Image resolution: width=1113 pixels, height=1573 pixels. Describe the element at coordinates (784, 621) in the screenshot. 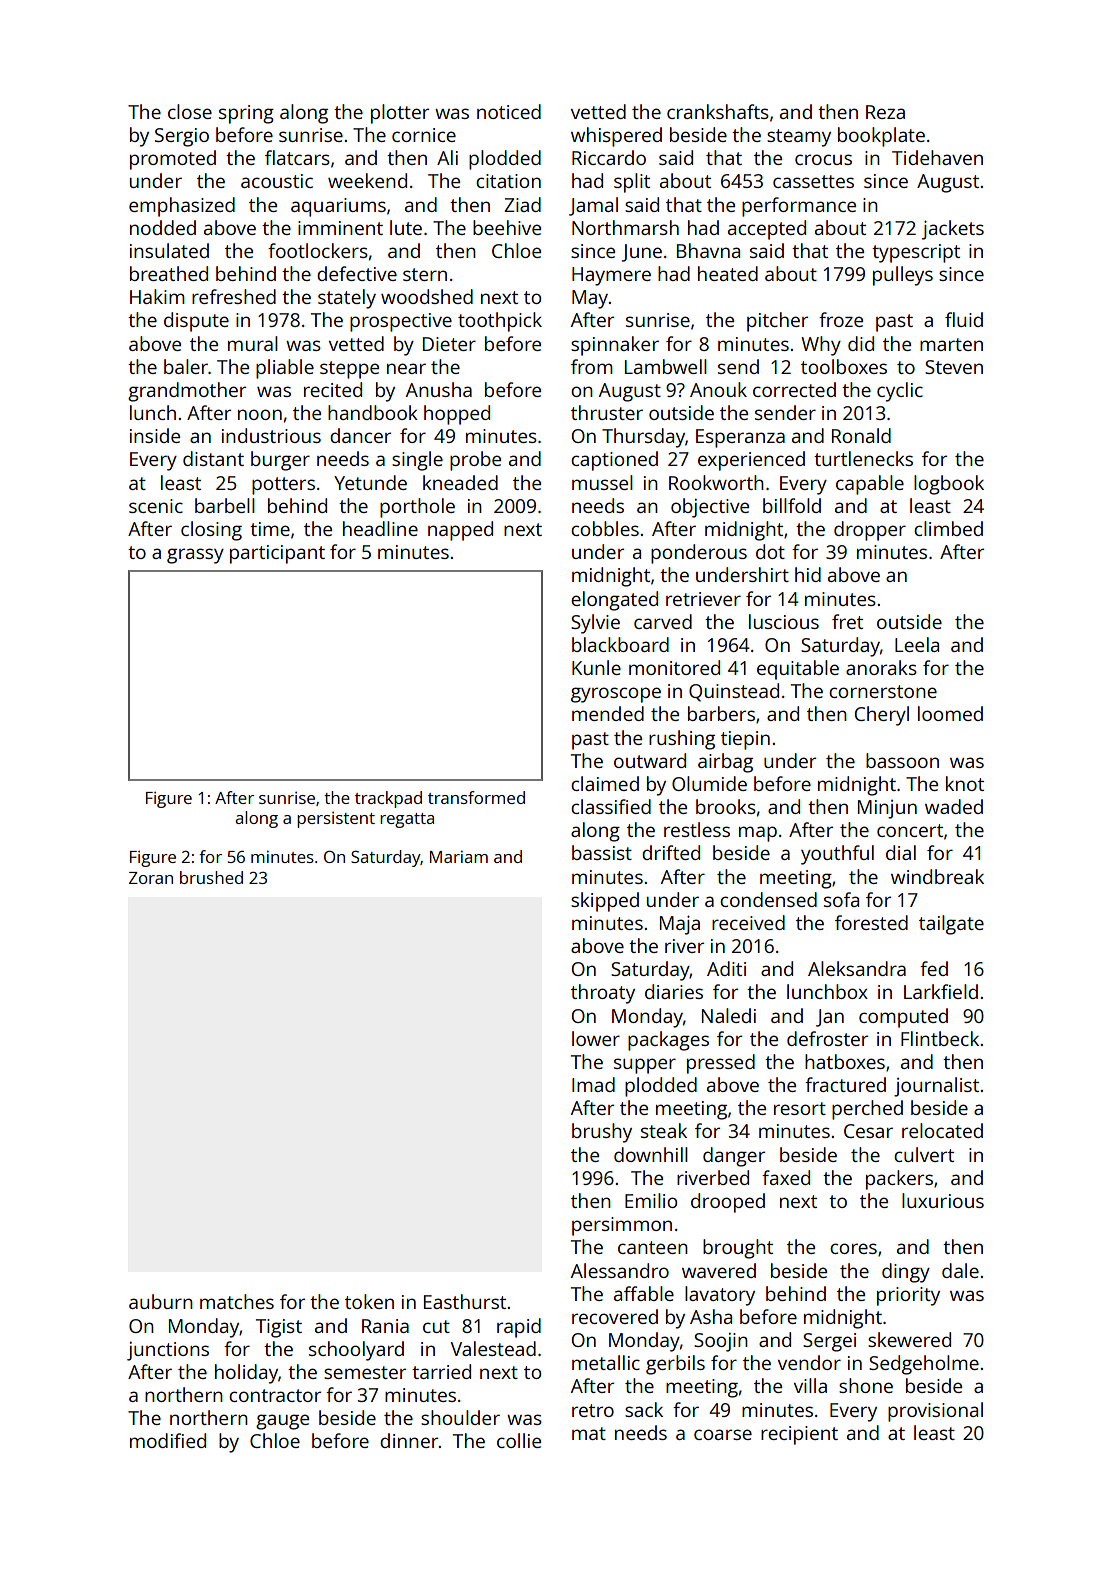

I see `luscious` at that location.
